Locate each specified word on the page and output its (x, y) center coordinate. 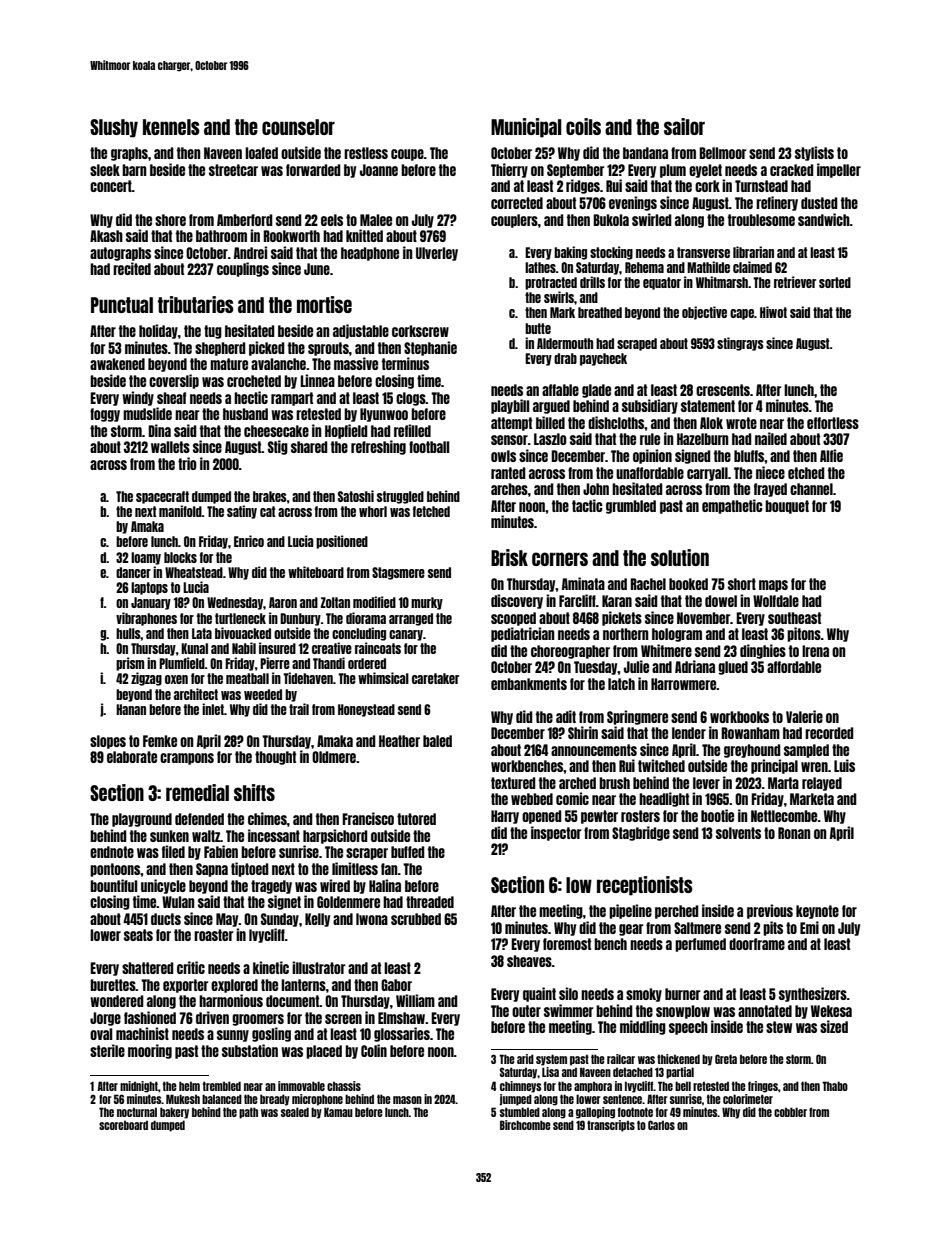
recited (132, 268)
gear (631, 930)
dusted (819, 203)
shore (170, 220)
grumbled (631, 507)
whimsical (383, 678)
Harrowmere (683, 684)
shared (309, 447)
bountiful (113, 885)
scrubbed (416, 919)
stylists (814, 153)
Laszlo (550, 439)
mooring (150, 1051)
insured (277, 648)
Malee (376, 220)
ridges (583, 186)
